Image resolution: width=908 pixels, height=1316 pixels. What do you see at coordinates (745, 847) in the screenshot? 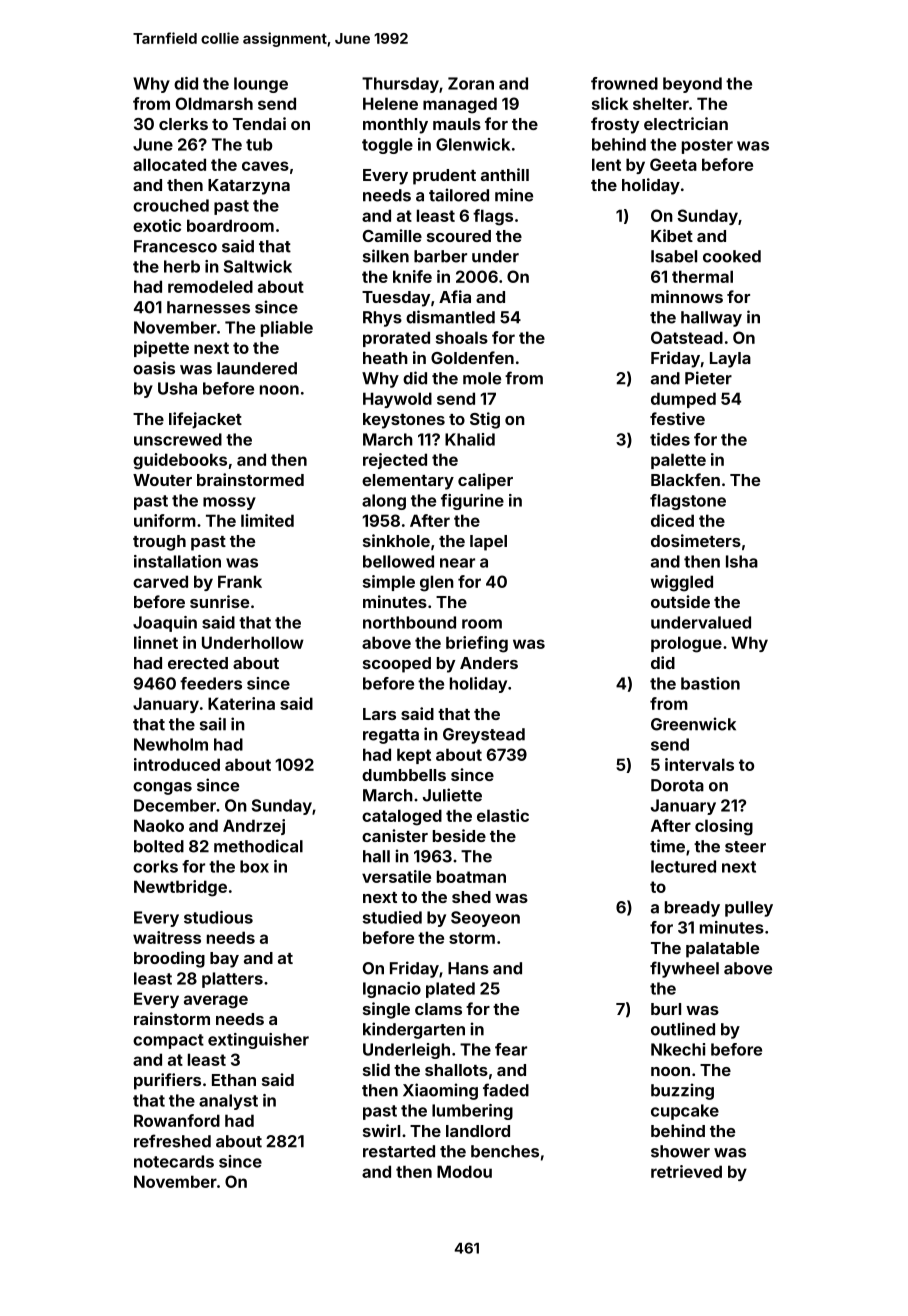
I see `steer` at bounding box center [745, 847].
